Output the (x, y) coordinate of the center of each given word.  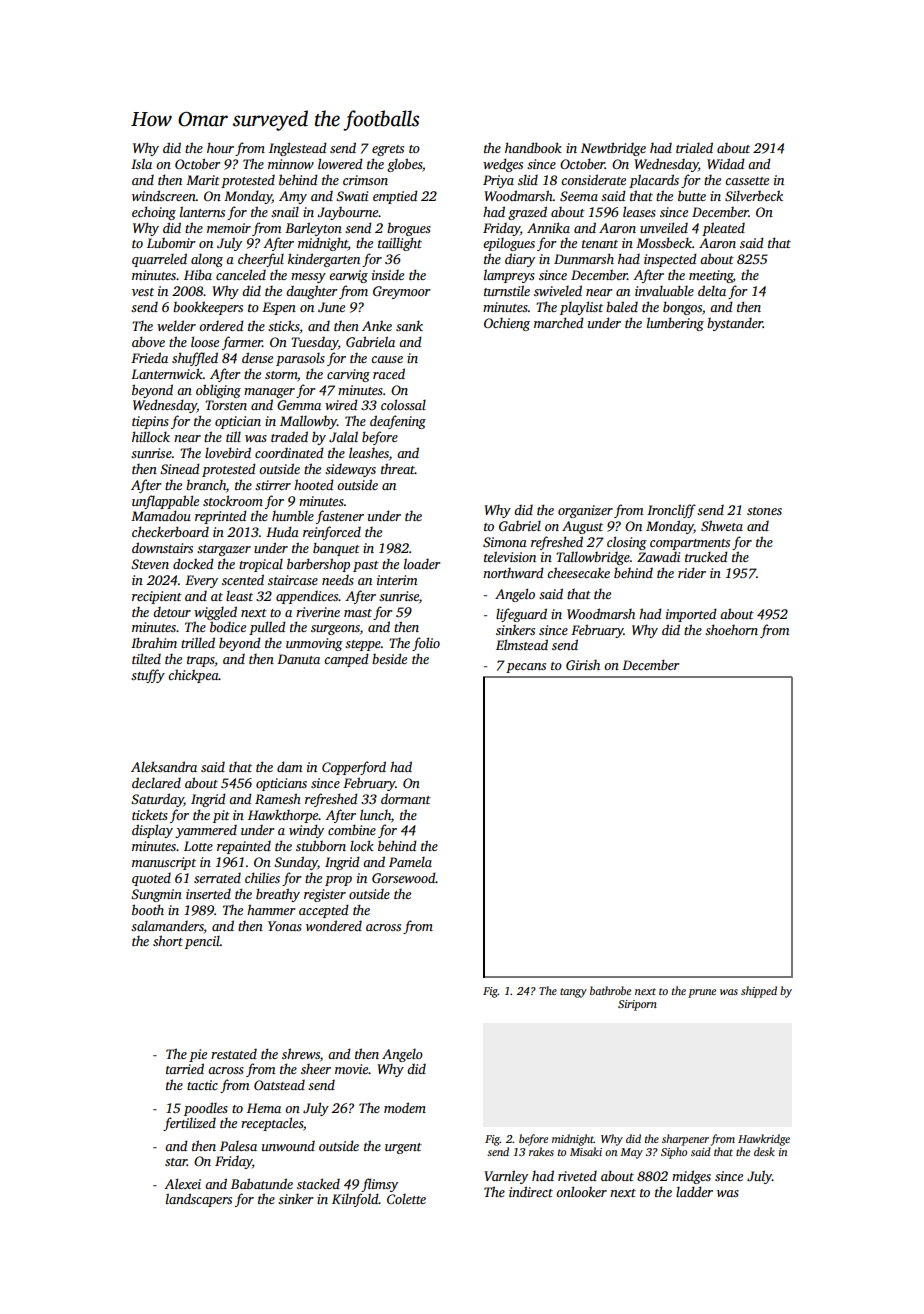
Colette (406, 1199)
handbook (533, 147)
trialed (694, 147)
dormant (406, 798)
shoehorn (731, 629)
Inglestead (298, 149)
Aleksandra (164, 766)
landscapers (199, 1200)
